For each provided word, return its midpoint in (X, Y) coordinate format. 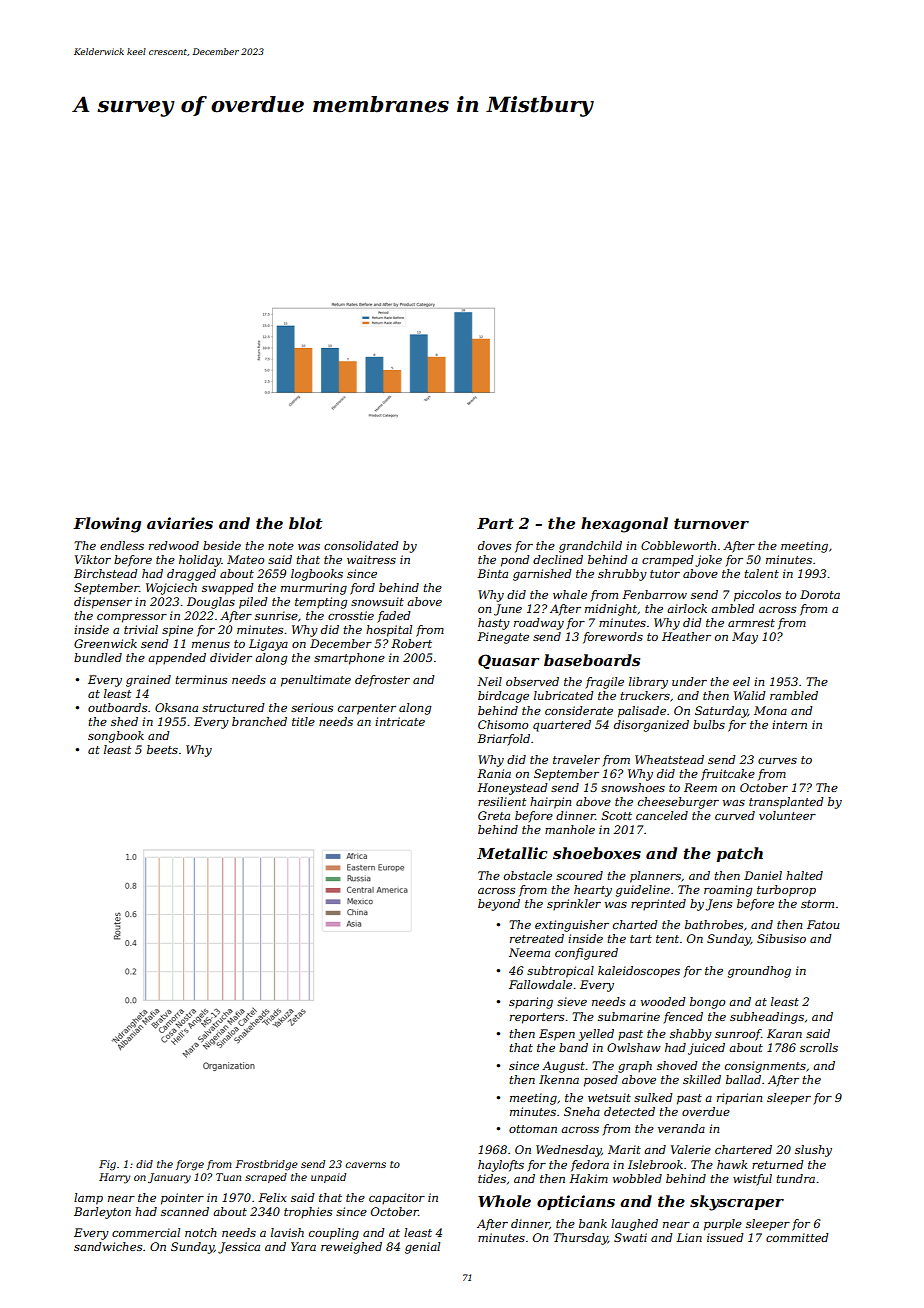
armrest (751, 623)
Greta (494, 815)
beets (162, 749)
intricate (400, 721)
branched (259, 721)
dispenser (103, 603)
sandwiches (108, 1246)
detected (629, 1111)
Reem (700, 787)
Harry (114, 1178)
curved (735, 815)
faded (394, 617)
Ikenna (559, 1079)
